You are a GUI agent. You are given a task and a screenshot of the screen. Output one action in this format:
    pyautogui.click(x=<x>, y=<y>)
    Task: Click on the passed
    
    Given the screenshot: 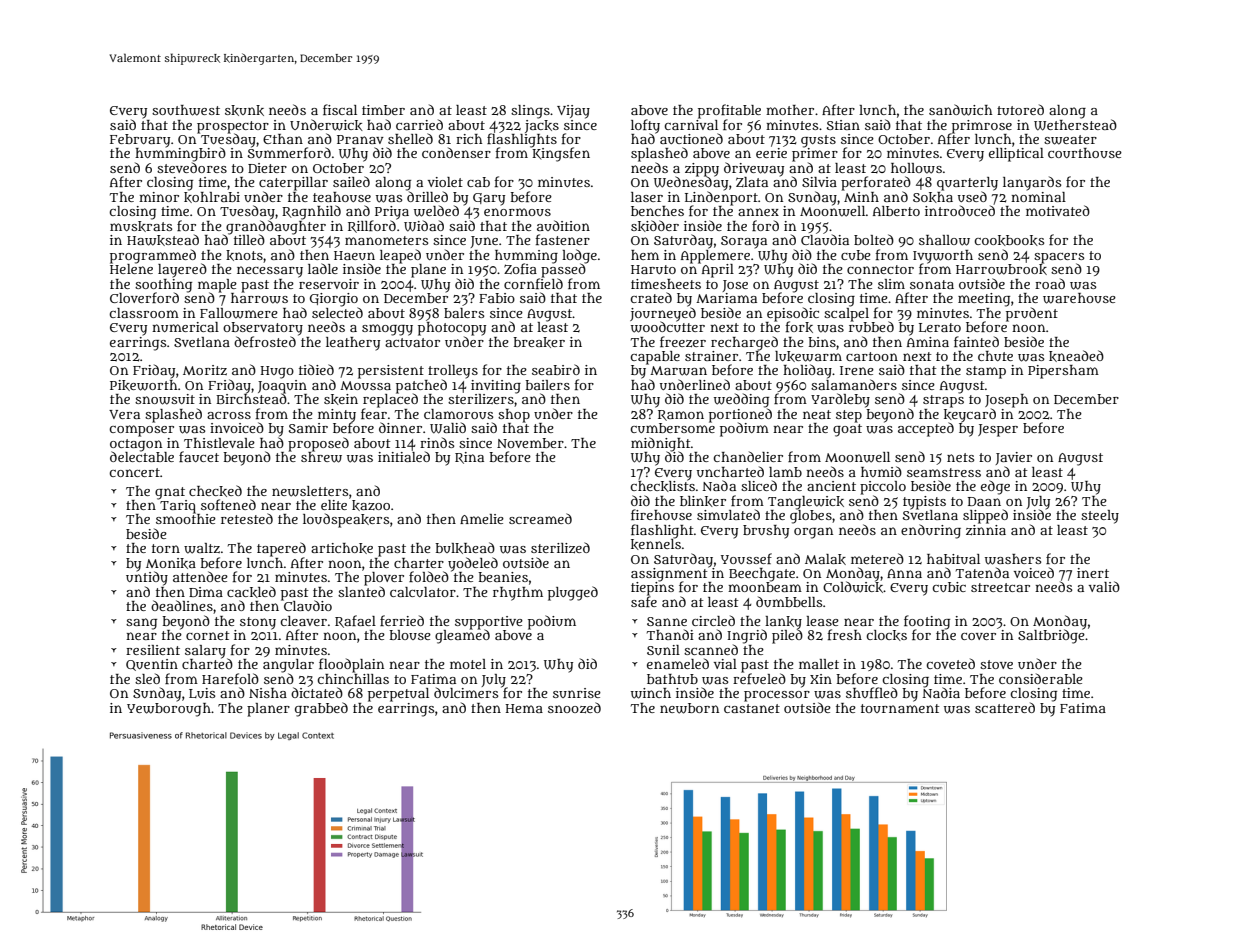 What is the action you would take?
    pyautogui.click(x=564, y=270)
